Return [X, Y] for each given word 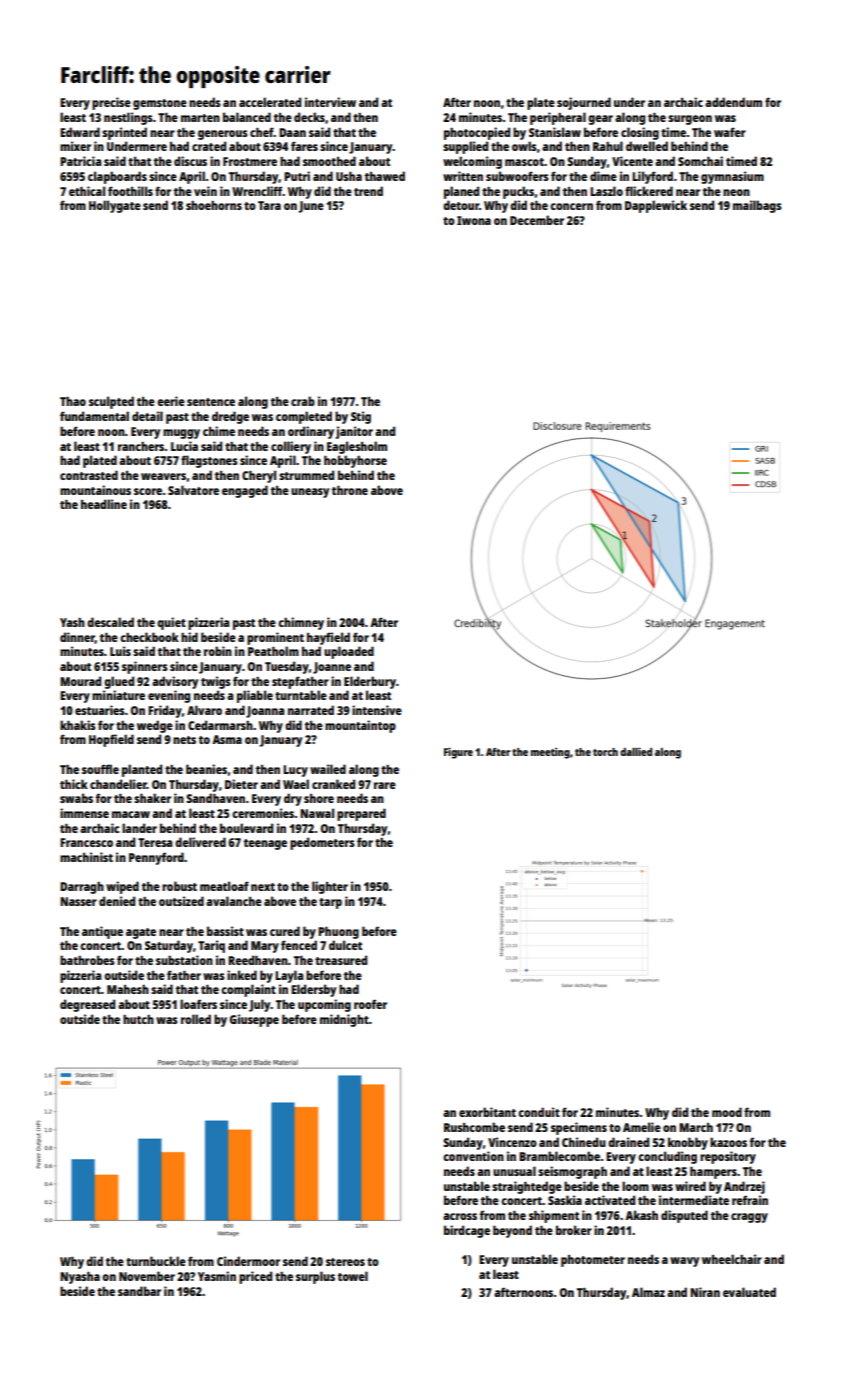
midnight [344, 1020]
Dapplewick [656, 206]
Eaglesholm [357, 447]
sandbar [139, 1291]
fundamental [94, 416]
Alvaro [204, 710]
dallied [636, 751]
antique [102, 932]
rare [385, 785]
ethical [87, 191]
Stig [361, 417]
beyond [512, 1231]
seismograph [572, 1172]
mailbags [757, 206]
